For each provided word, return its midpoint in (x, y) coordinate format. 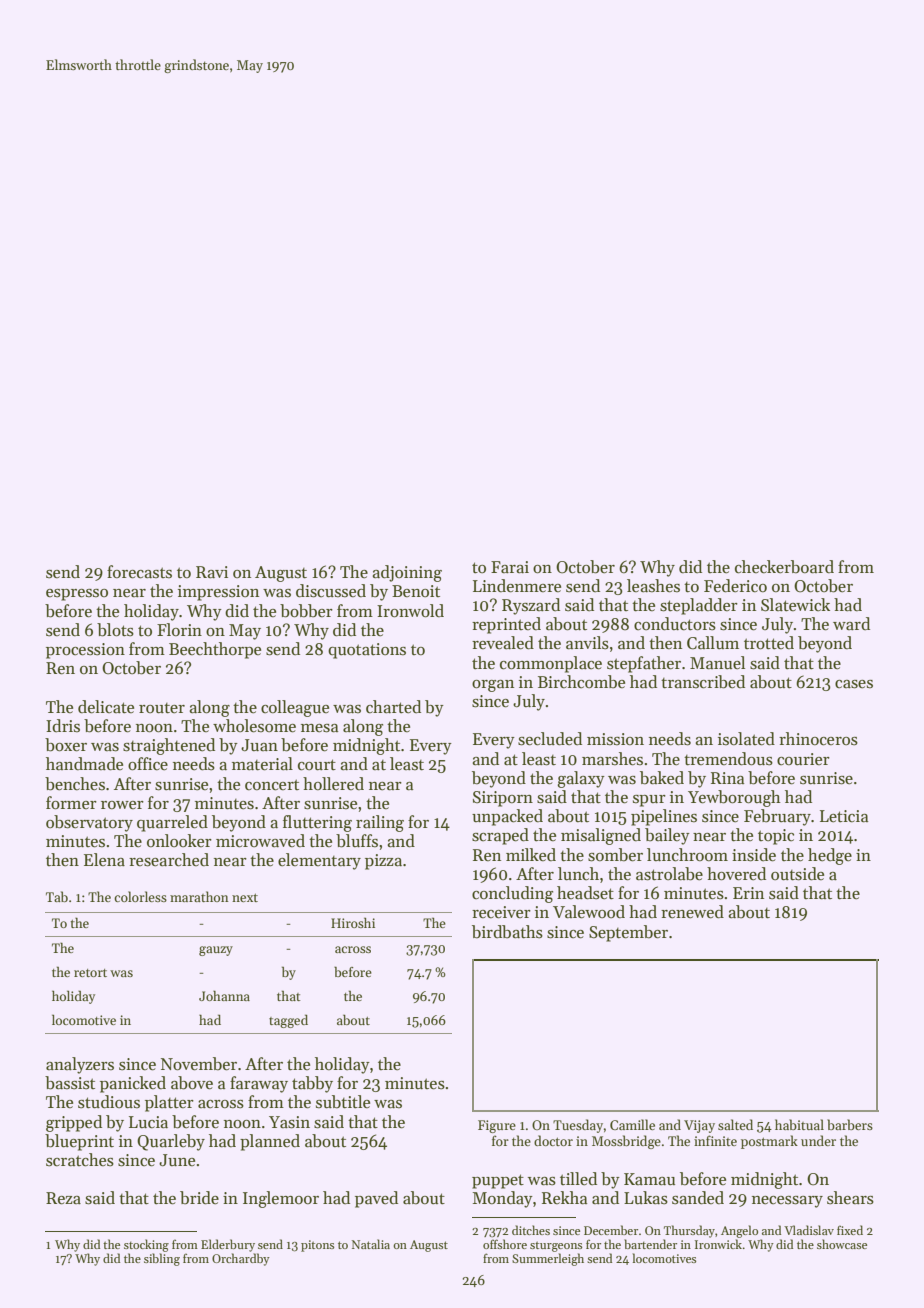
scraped (500, 836)
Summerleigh (548, 1259)
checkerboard (784, 567)
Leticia (844, 816)
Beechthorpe (215, 650)
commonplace (551, 664)
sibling (162, 1259)
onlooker (179, 840)
